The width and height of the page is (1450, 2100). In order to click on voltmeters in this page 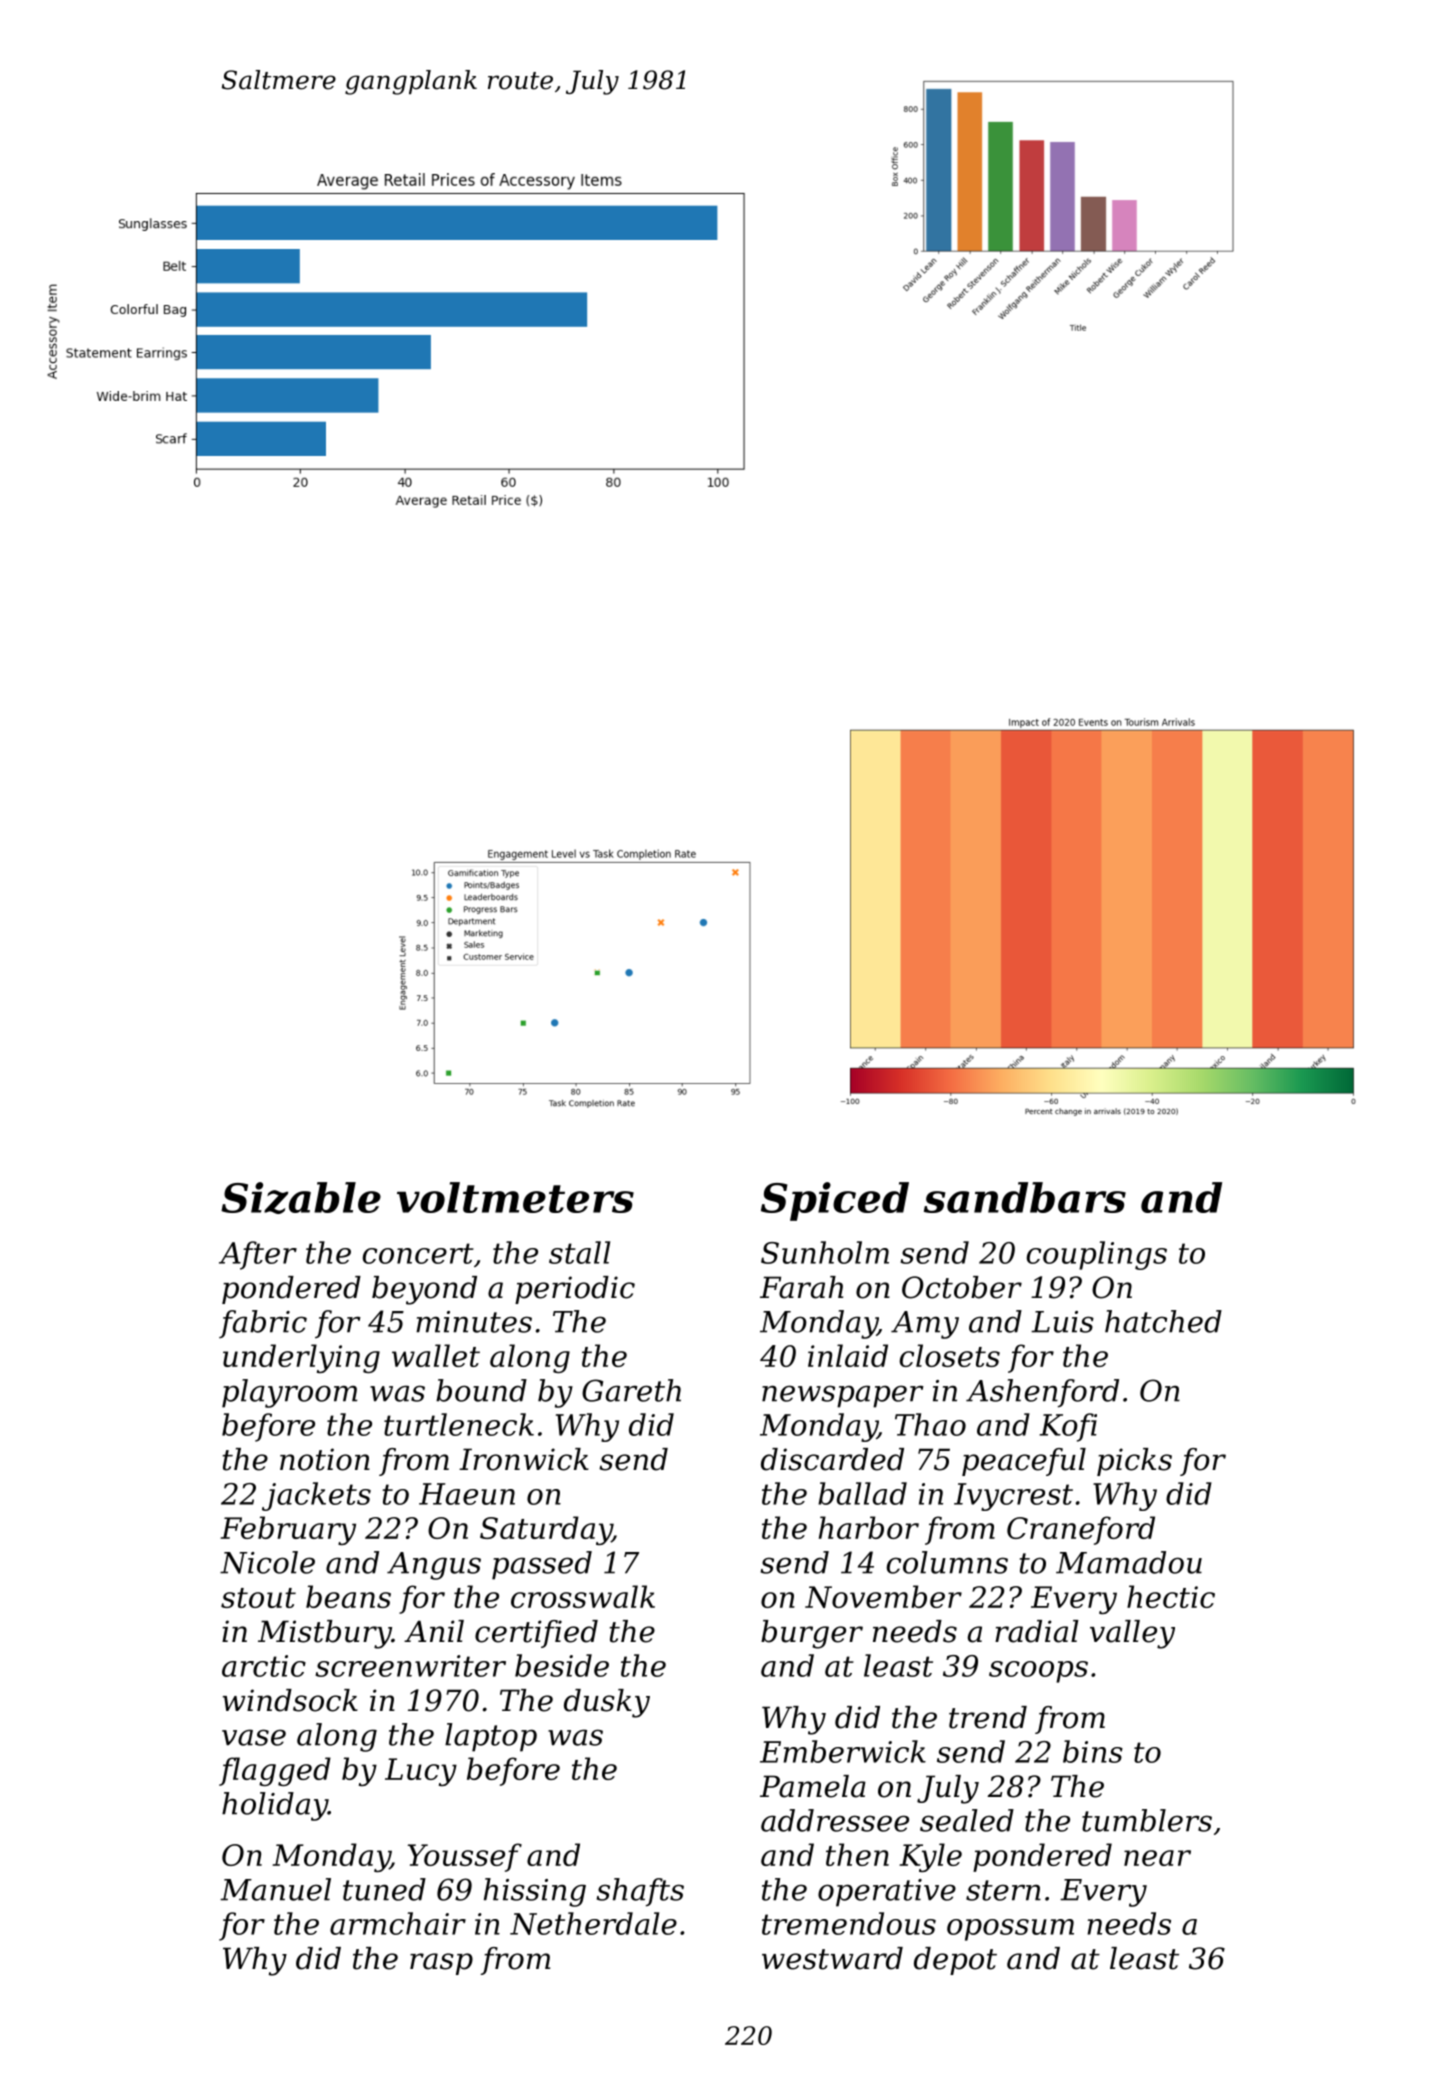, I will do `click(515, 1197)`.
